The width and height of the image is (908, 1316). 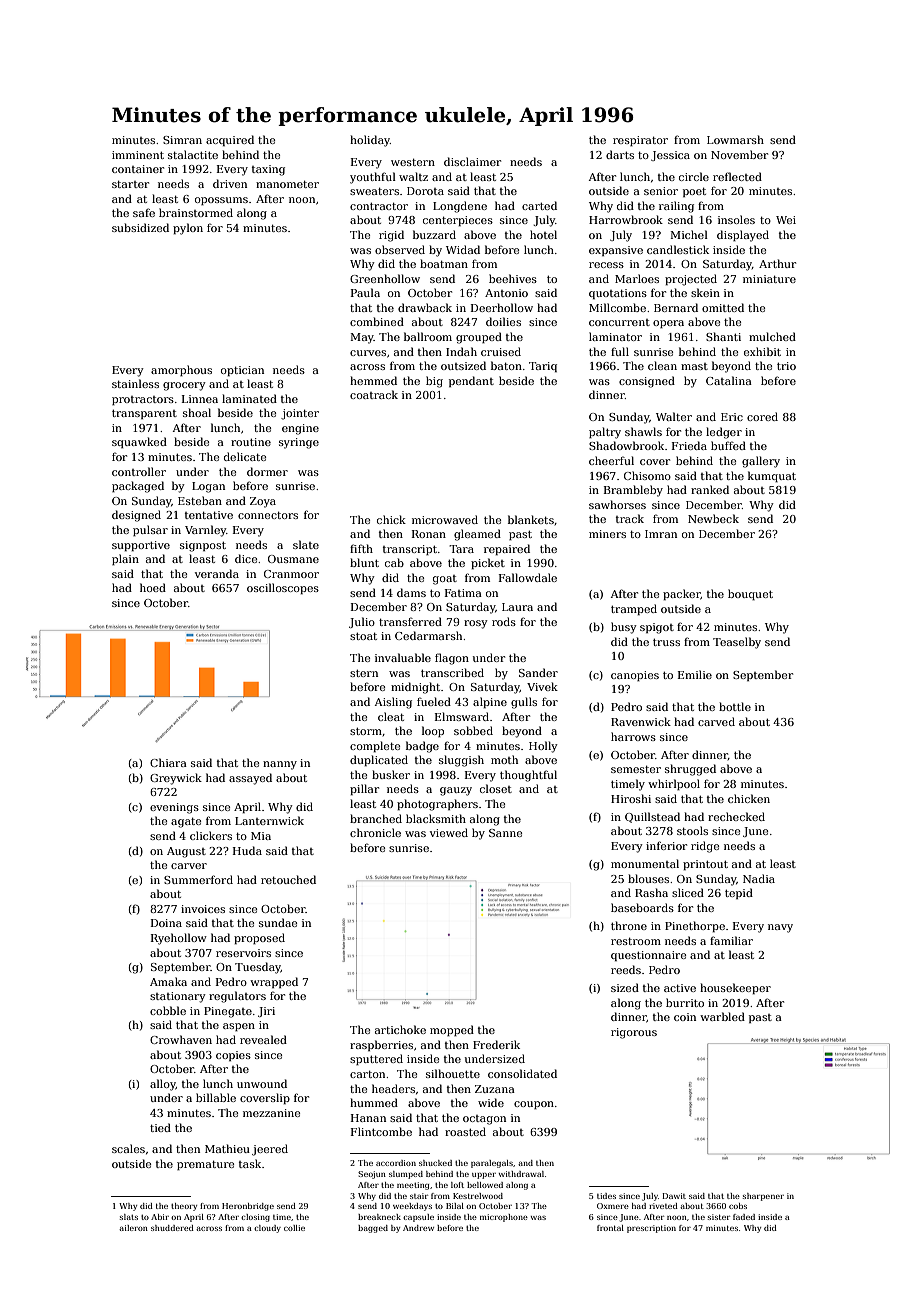 I want to click on artichoke, so click(x=400, y=1029).
